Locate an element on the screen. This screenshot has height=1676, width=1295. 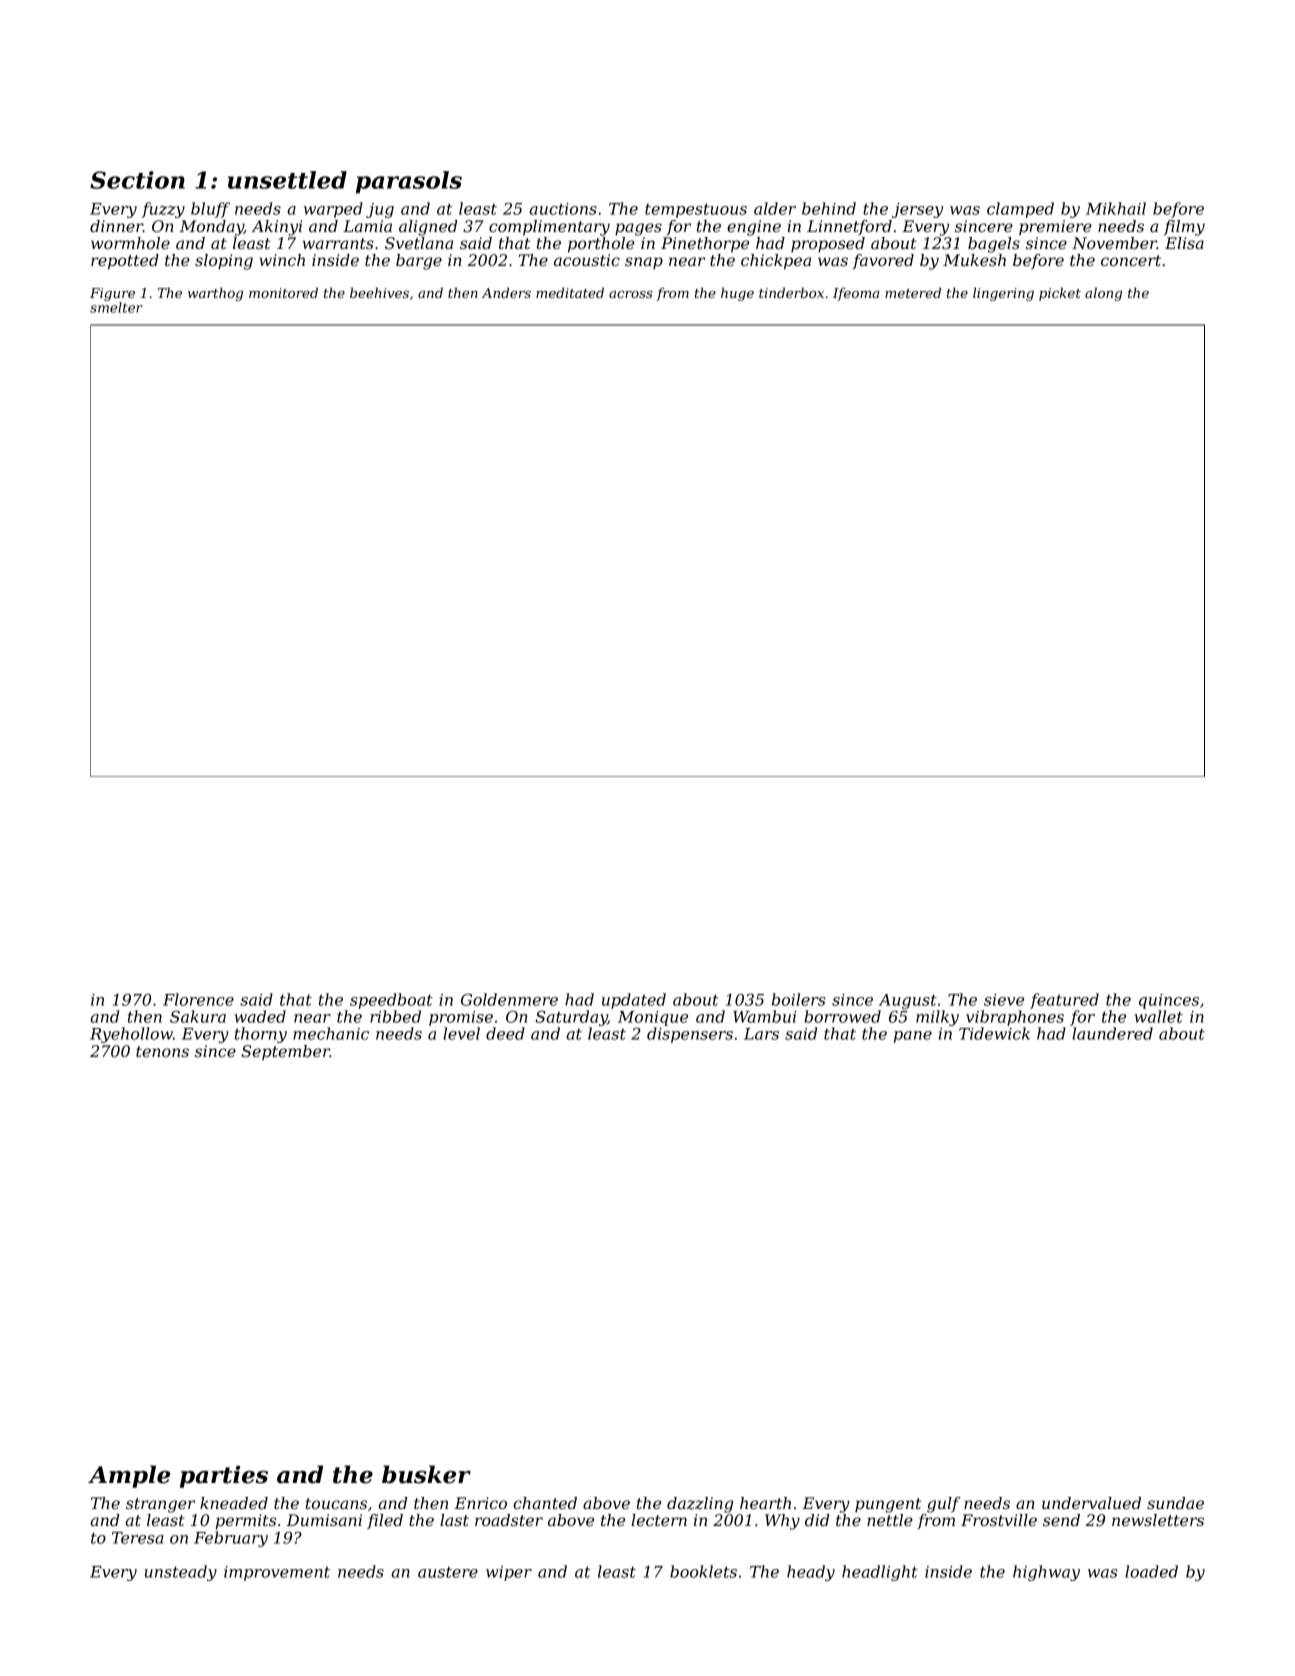
Mikhail is located at coordinates (1116, 208).
